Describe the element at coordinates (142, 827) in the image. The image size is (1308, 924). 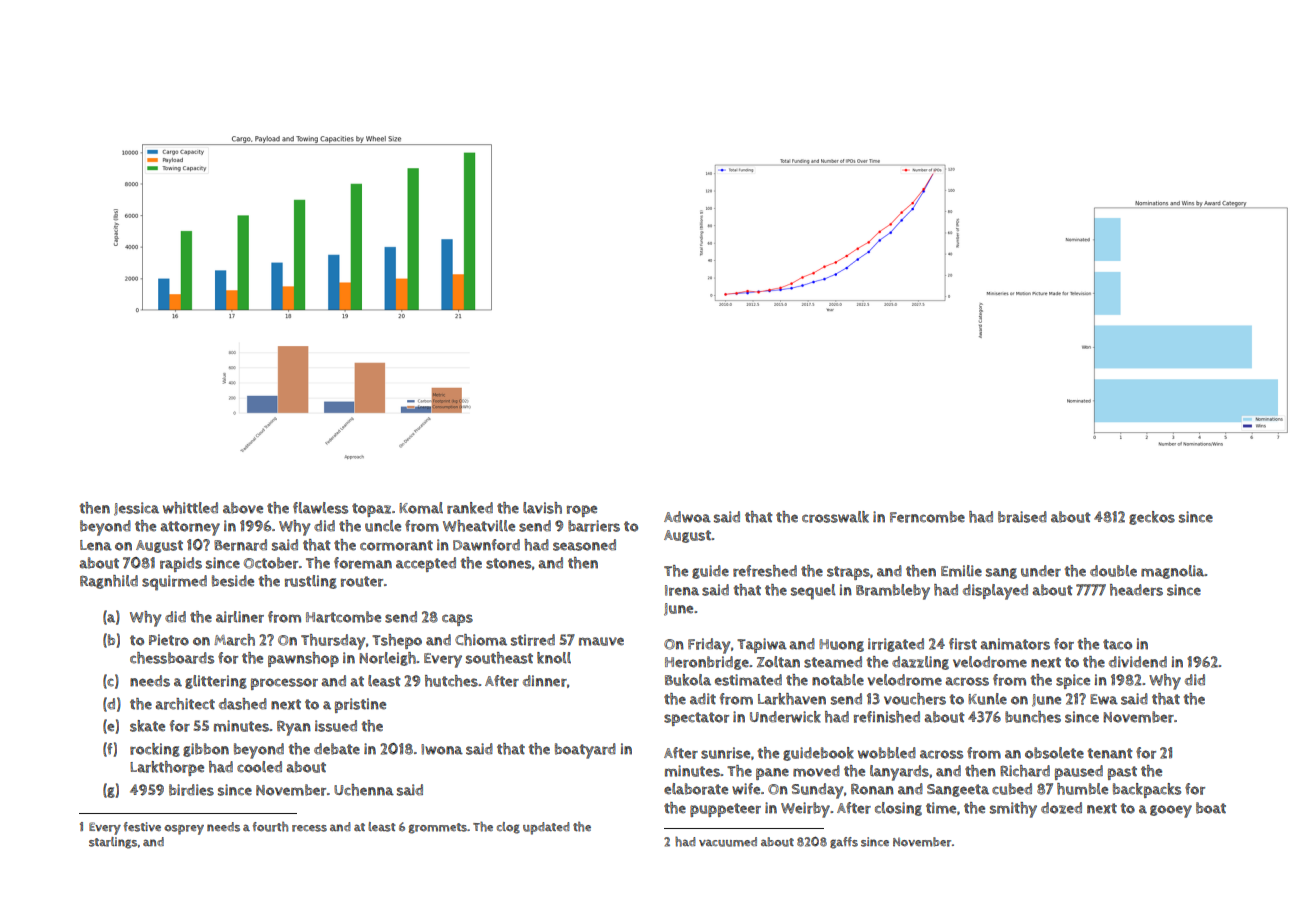
I see `festive` at that location.
